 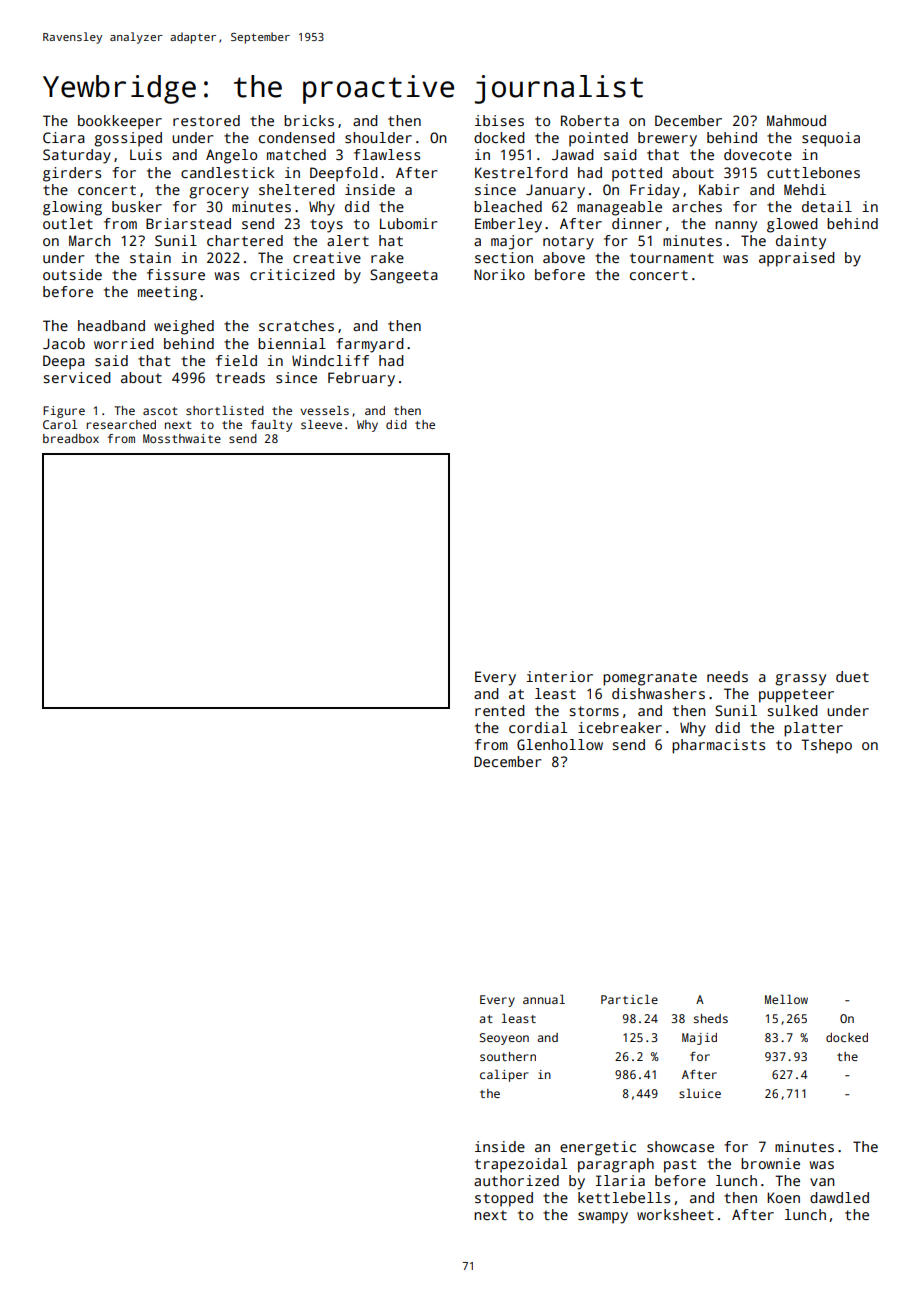 I want to click on stopped, so click(x=504, y=1199).
